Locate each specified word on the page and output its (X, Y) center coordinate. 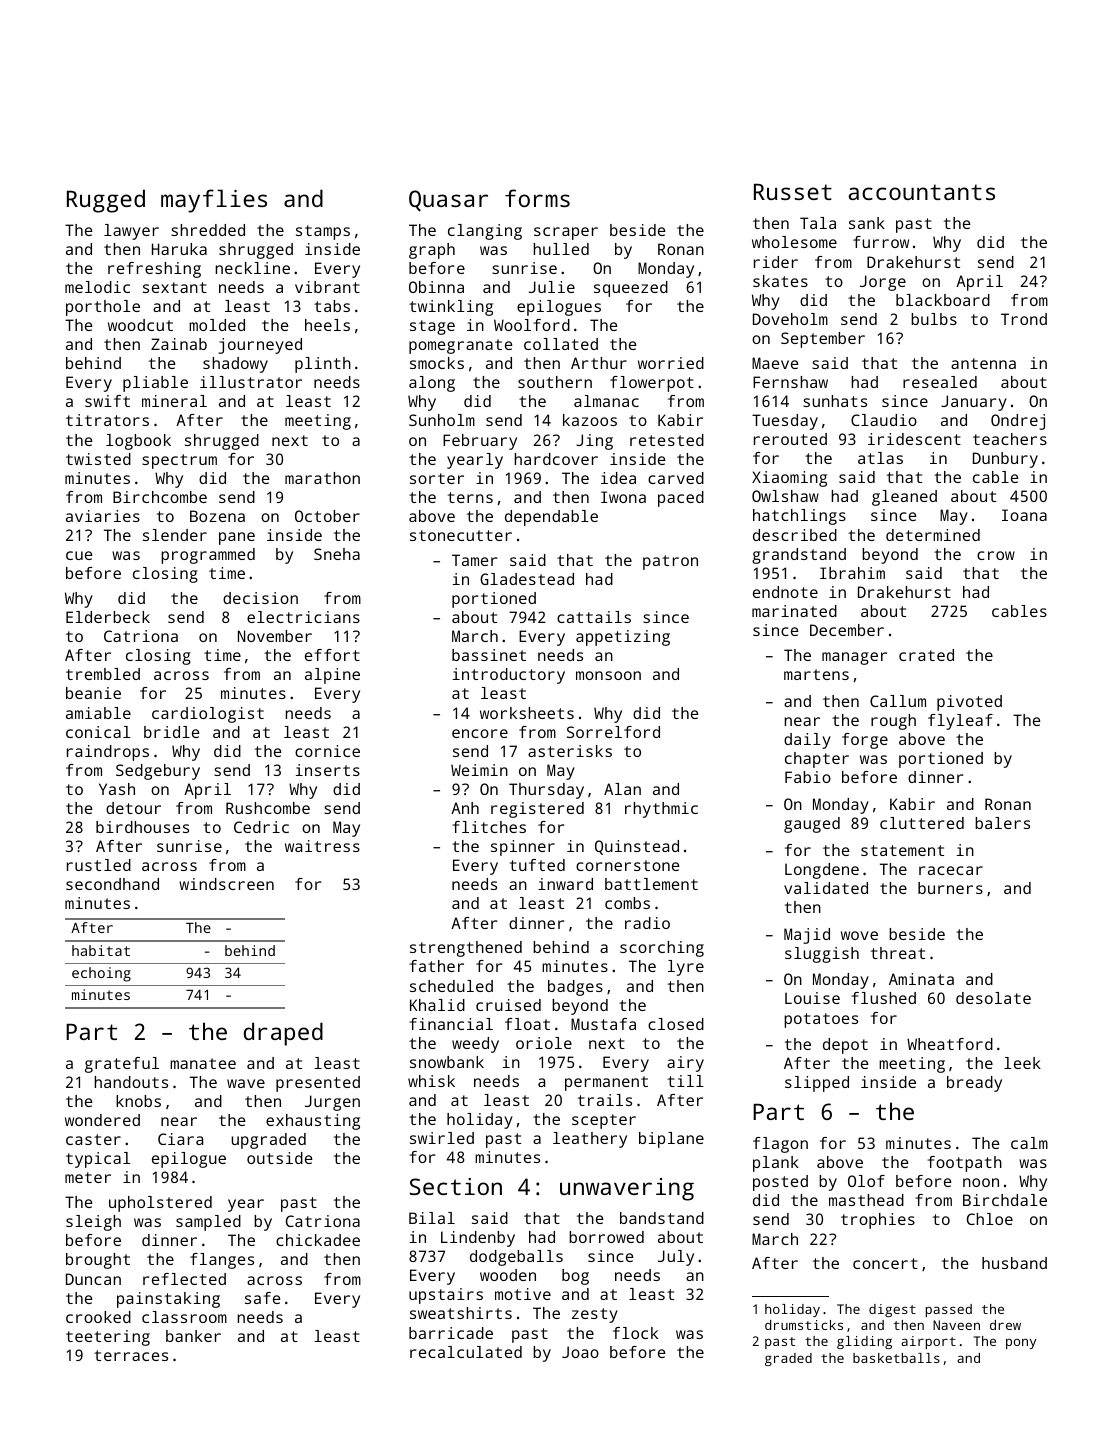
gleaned (904, 498)
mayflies (214, 201)
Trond (1024, 319)
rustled (99, 865)
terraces (131, 1355)
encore (480, 733)
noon (981, 1182)
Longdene (822, 871)
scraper (566, 233)
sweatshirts (461, 1313)
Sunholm (442, 420)
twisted (98, 459)
